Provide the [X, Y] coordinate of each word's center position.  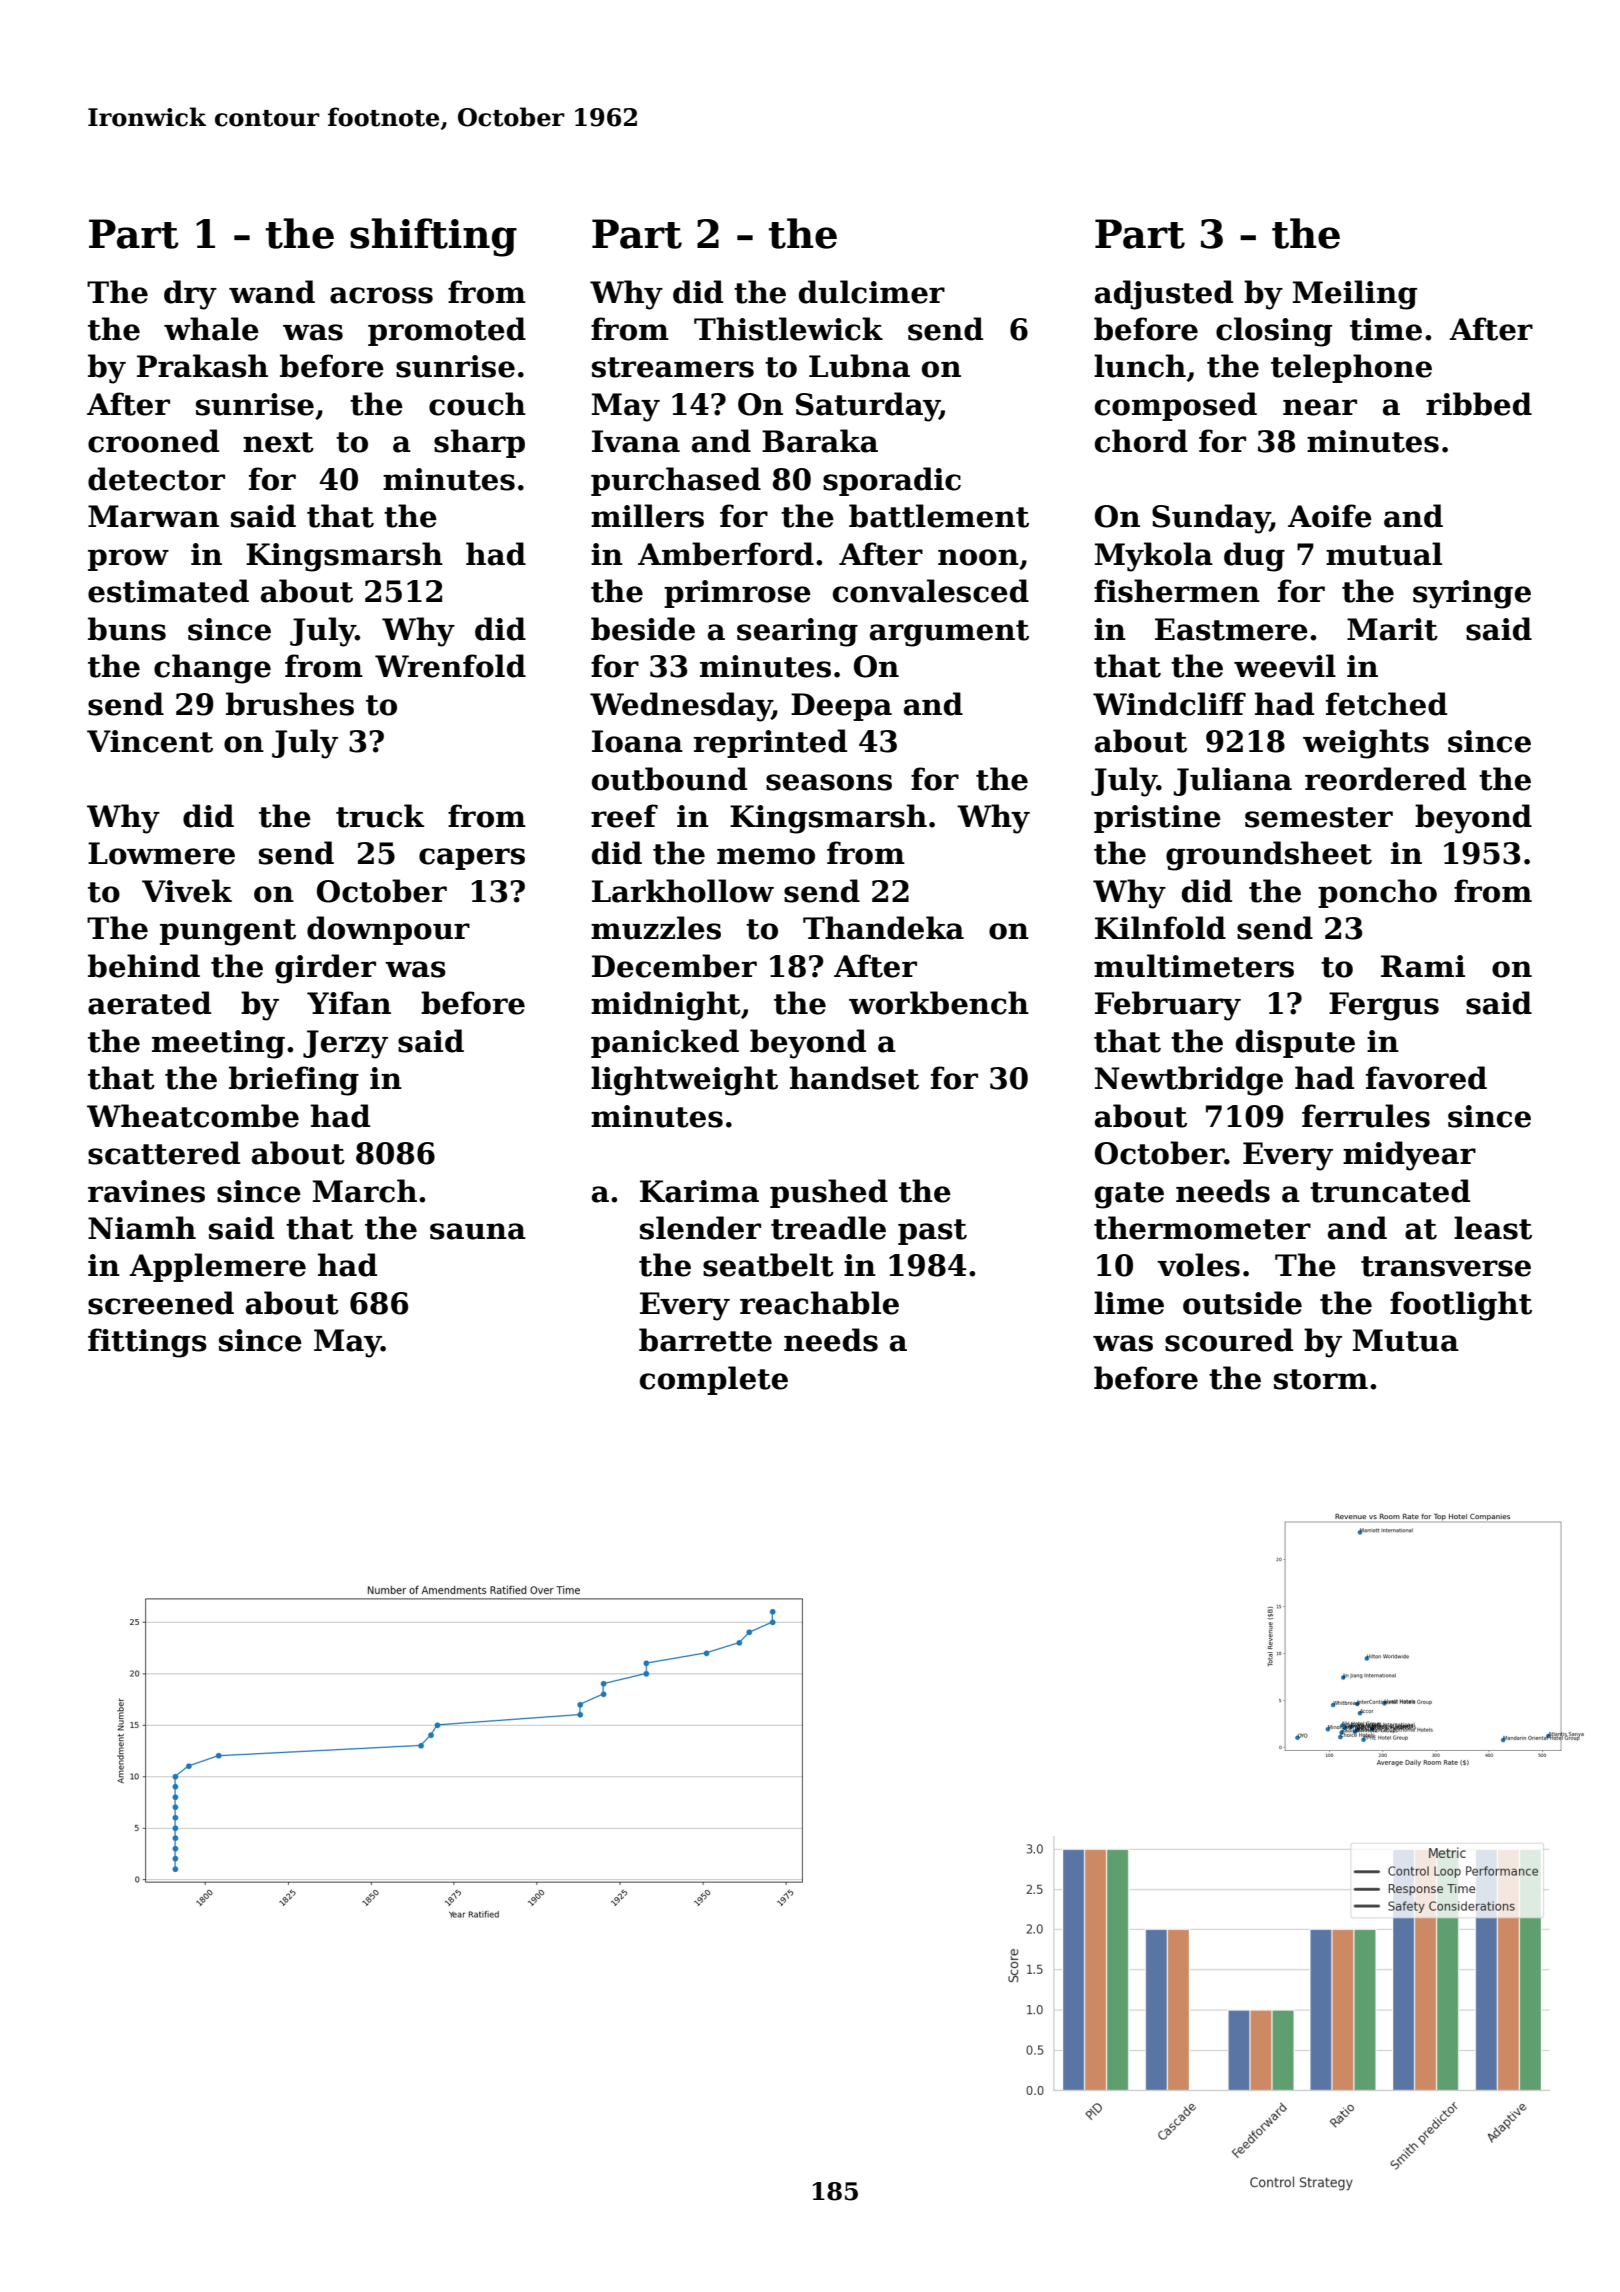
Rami [1423, 966]
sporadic [892, 481]
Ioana [637, 741]
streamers [673, 367]
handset [854, 1078]
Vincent [150, 741]
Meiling [1355, 295]
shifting [433, 237]
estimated [168, 591]
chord [1141, 441]
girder [325, 969]
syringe [1472, 594]
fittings [147, 1343]
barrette [705, 1340]
